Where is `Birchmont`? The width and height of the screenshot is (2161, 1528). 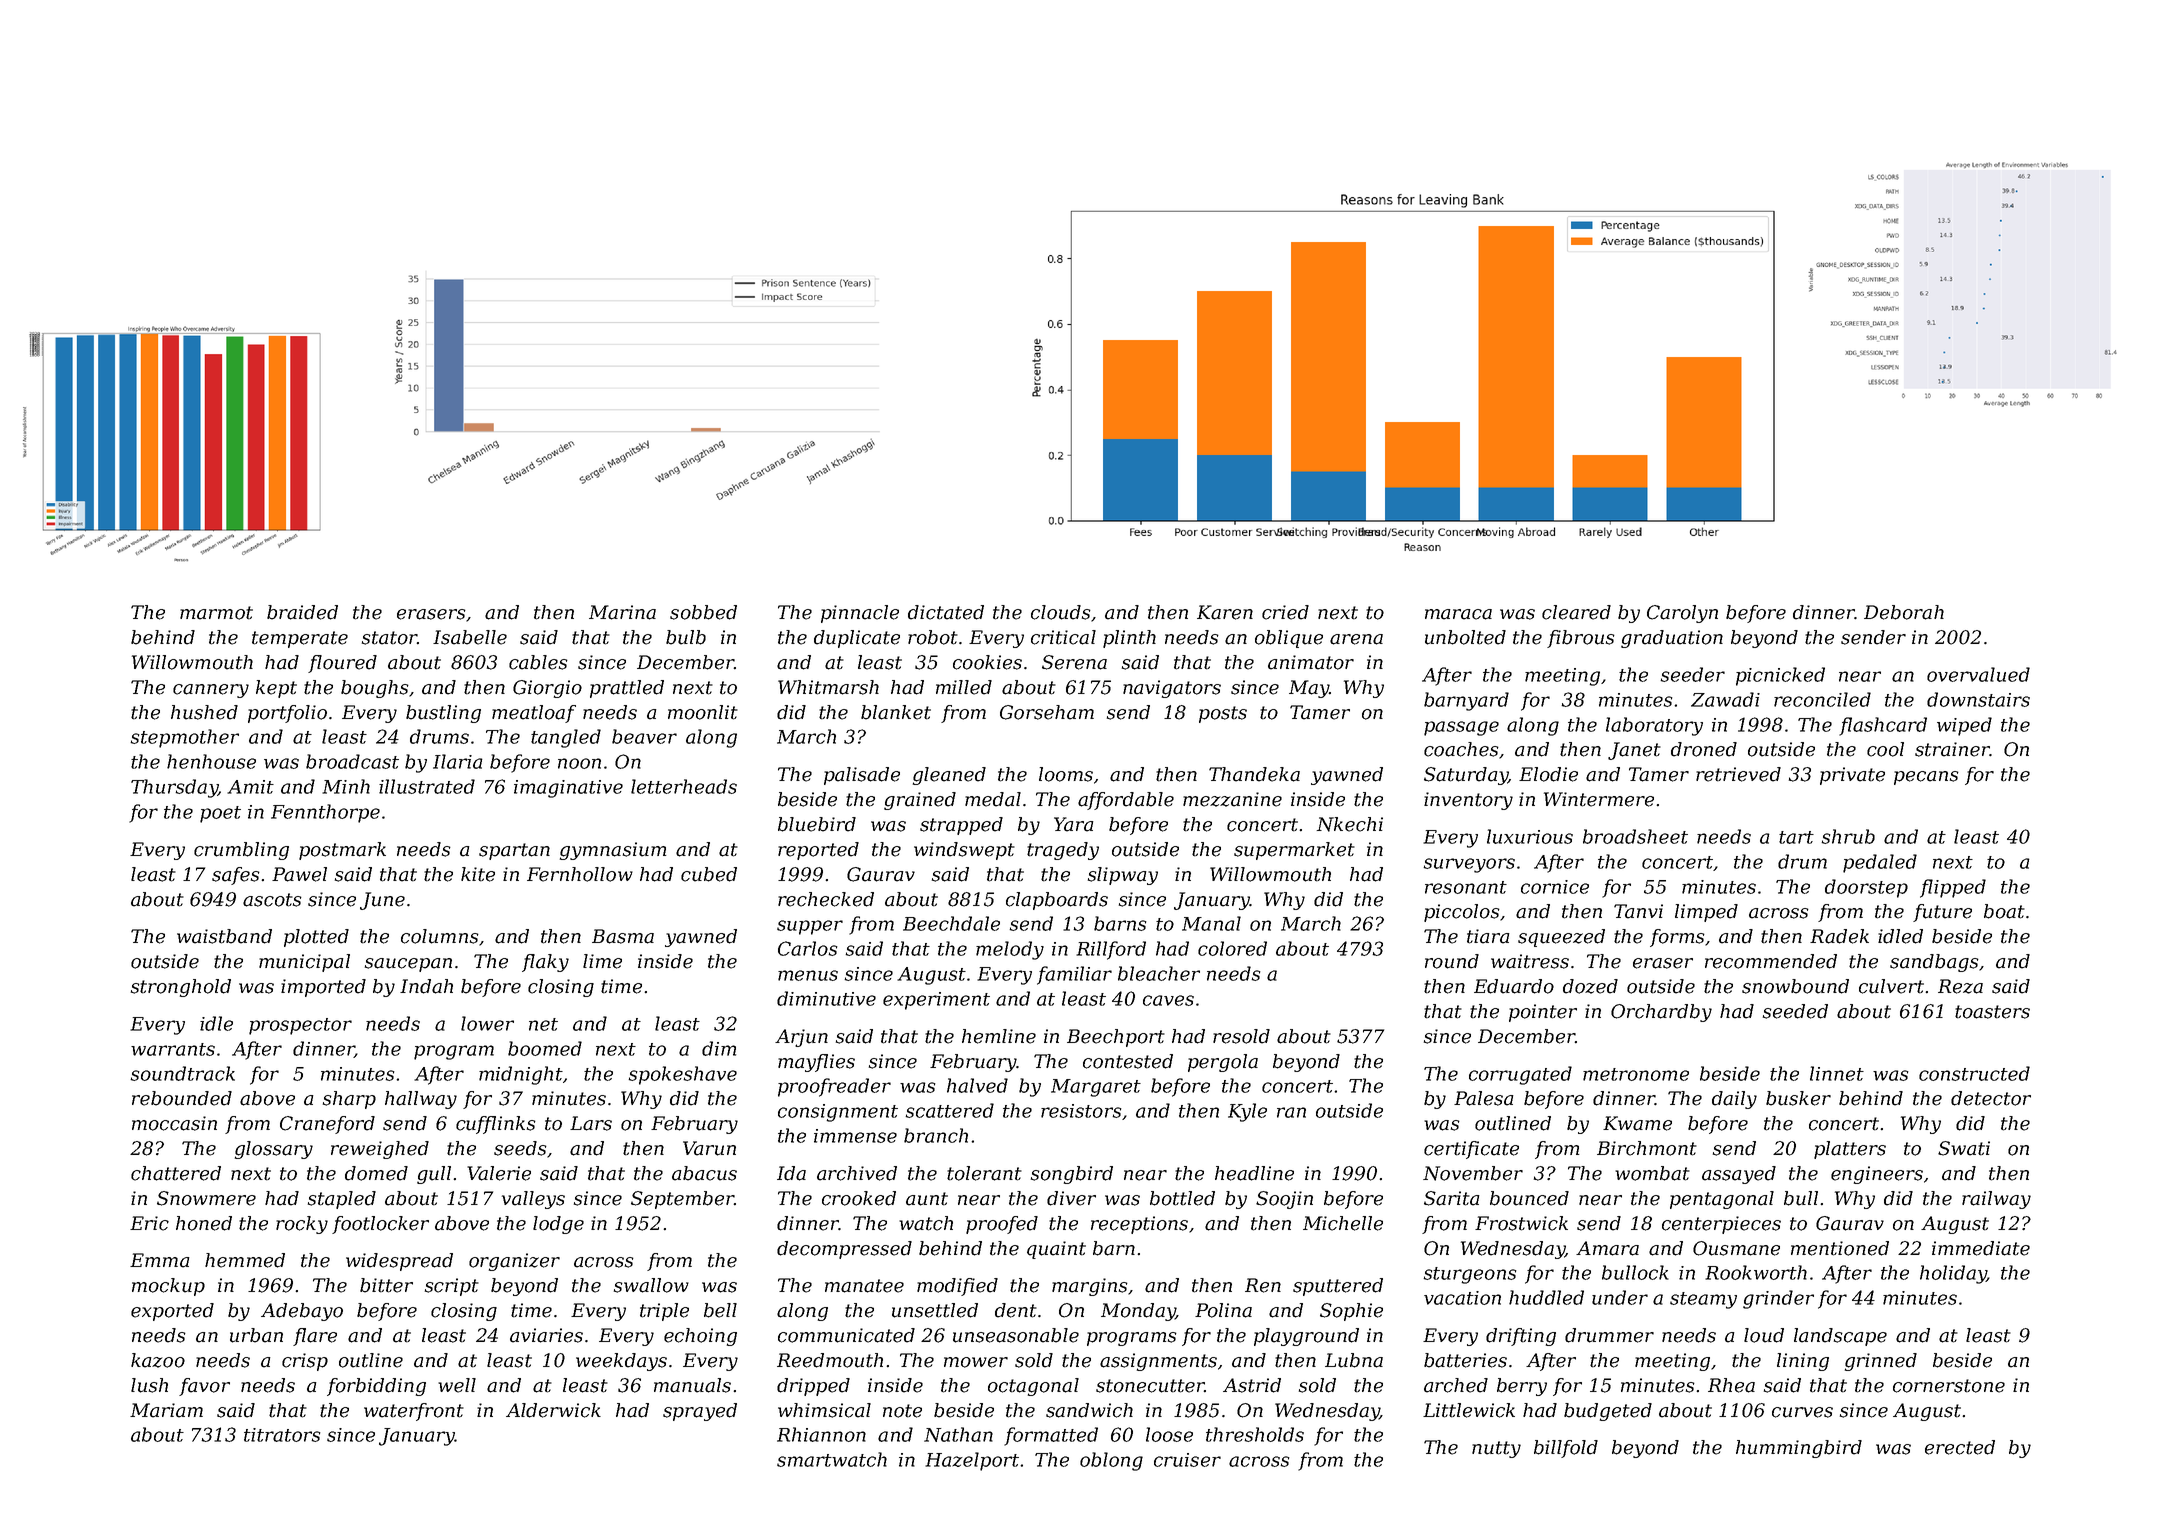 Birchmont is located at coordinates (1647, 1148).
